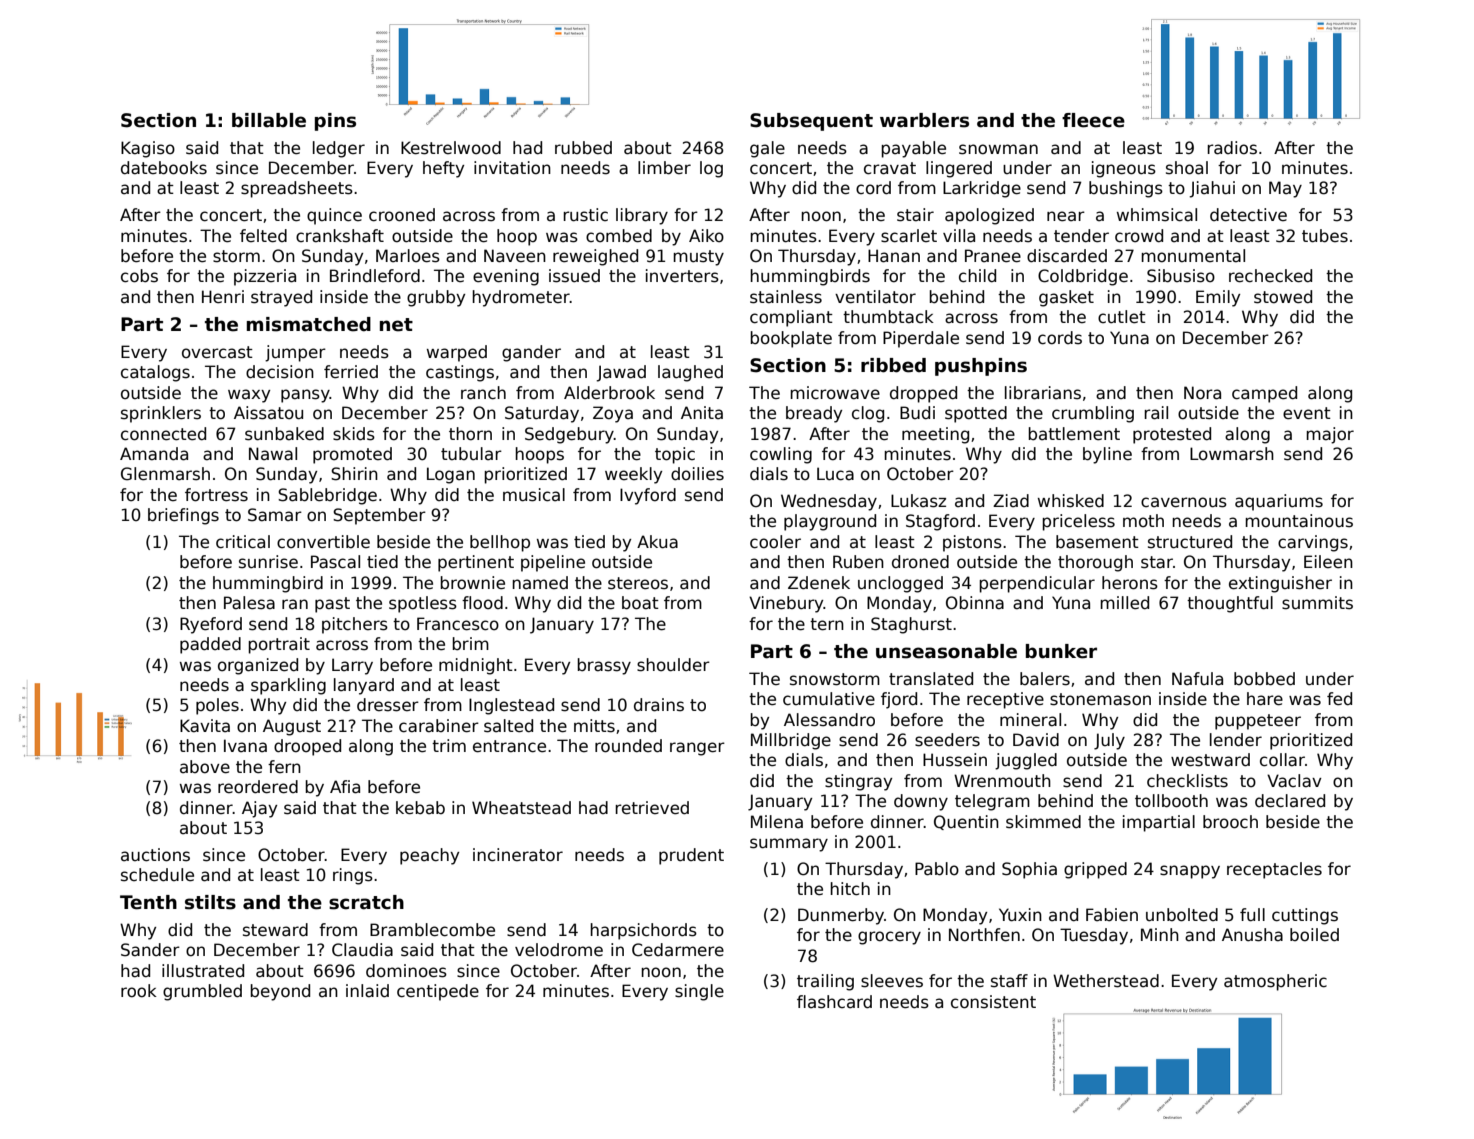 The width and height of the screenshot is (1474, 1139). I want to click on rounded, so click(628, 746).
